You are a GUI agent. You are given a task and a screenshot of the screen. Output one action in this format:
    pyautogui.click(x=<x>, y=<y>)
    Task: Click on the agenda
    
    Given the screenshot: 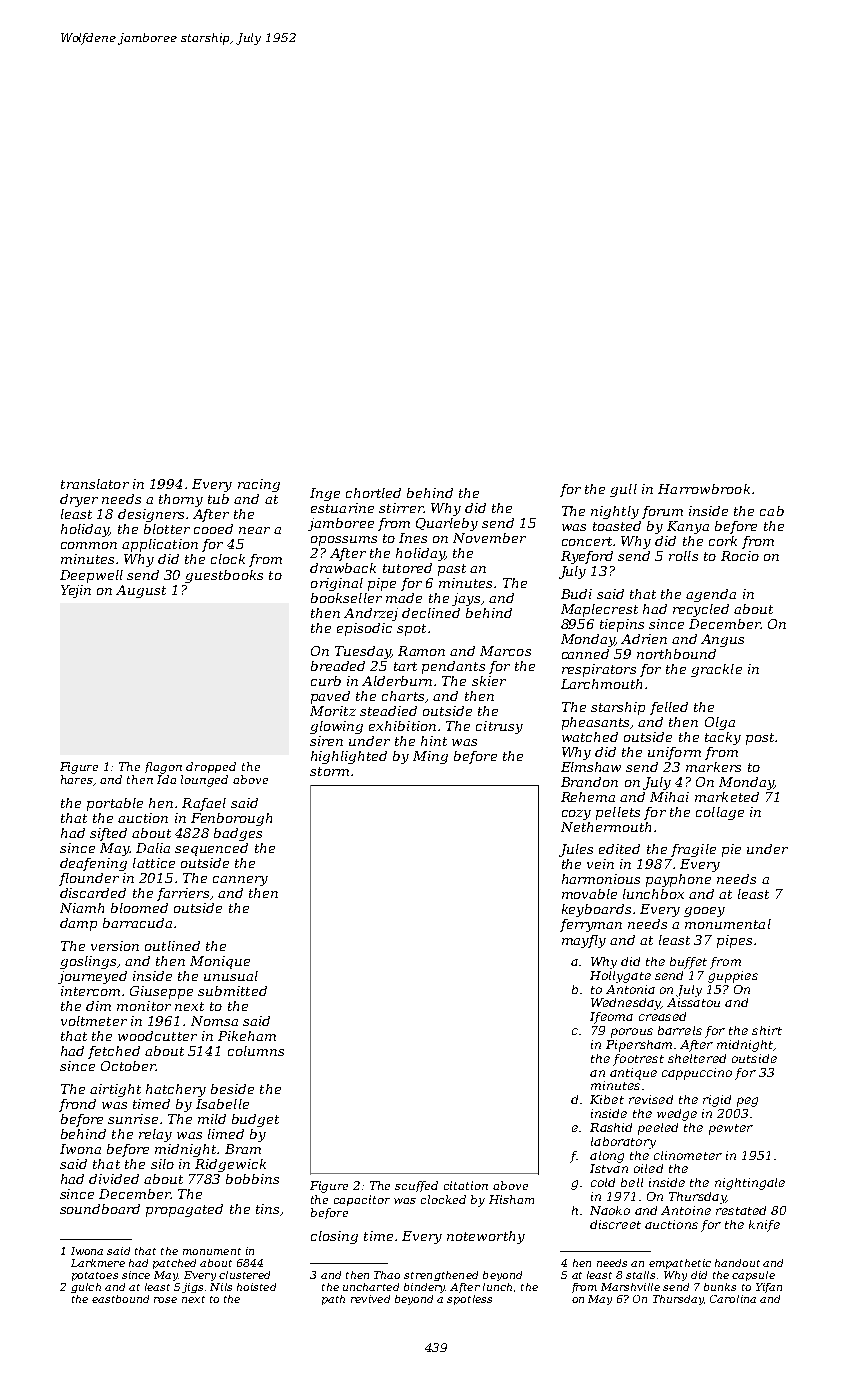 What is the action you would take?
    pyautogui.click(x=711, y=595)
